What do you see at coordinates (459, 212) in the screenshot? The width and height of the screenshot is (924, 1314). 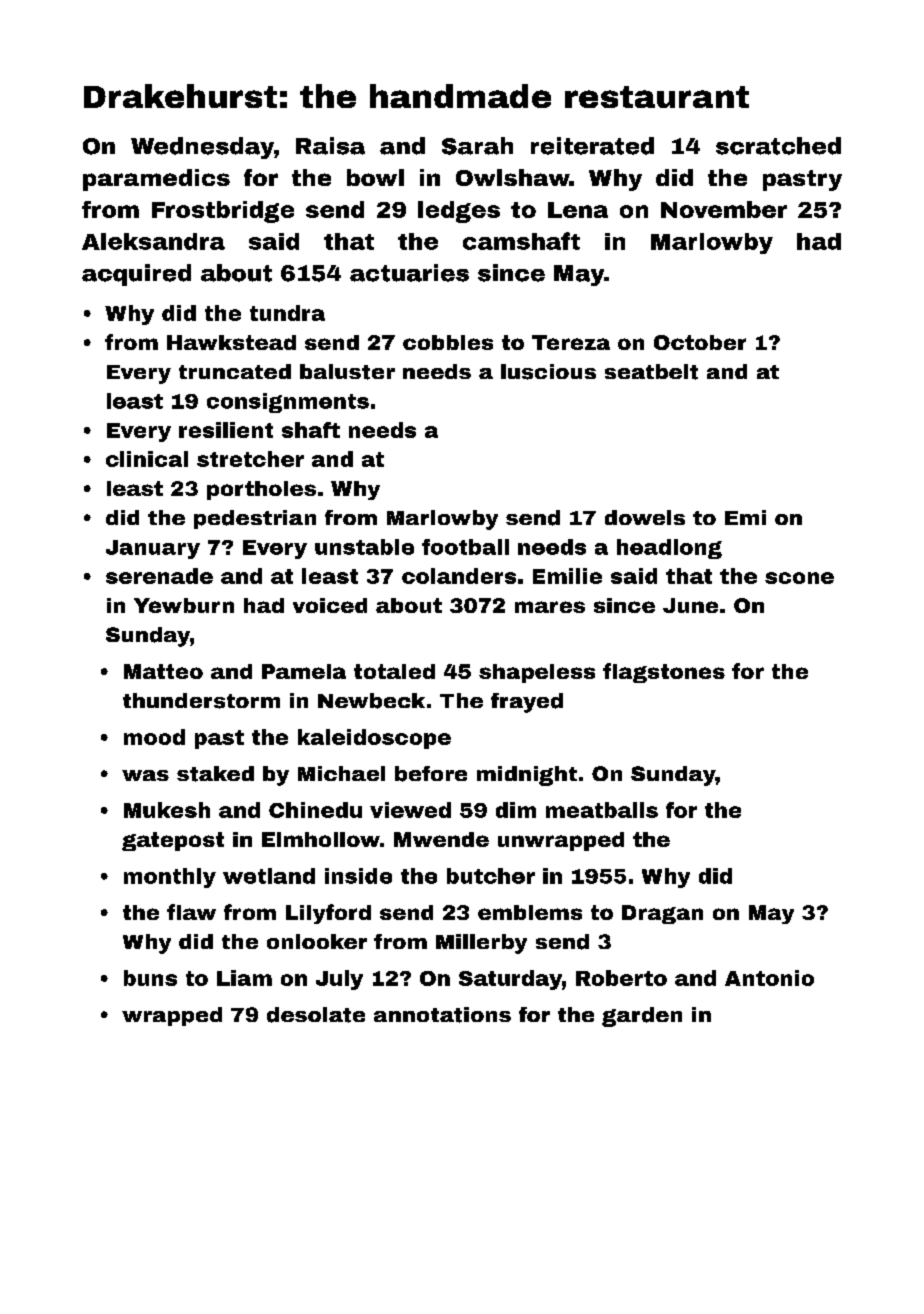 I see `ledges` at bounding box center [459, 212].
